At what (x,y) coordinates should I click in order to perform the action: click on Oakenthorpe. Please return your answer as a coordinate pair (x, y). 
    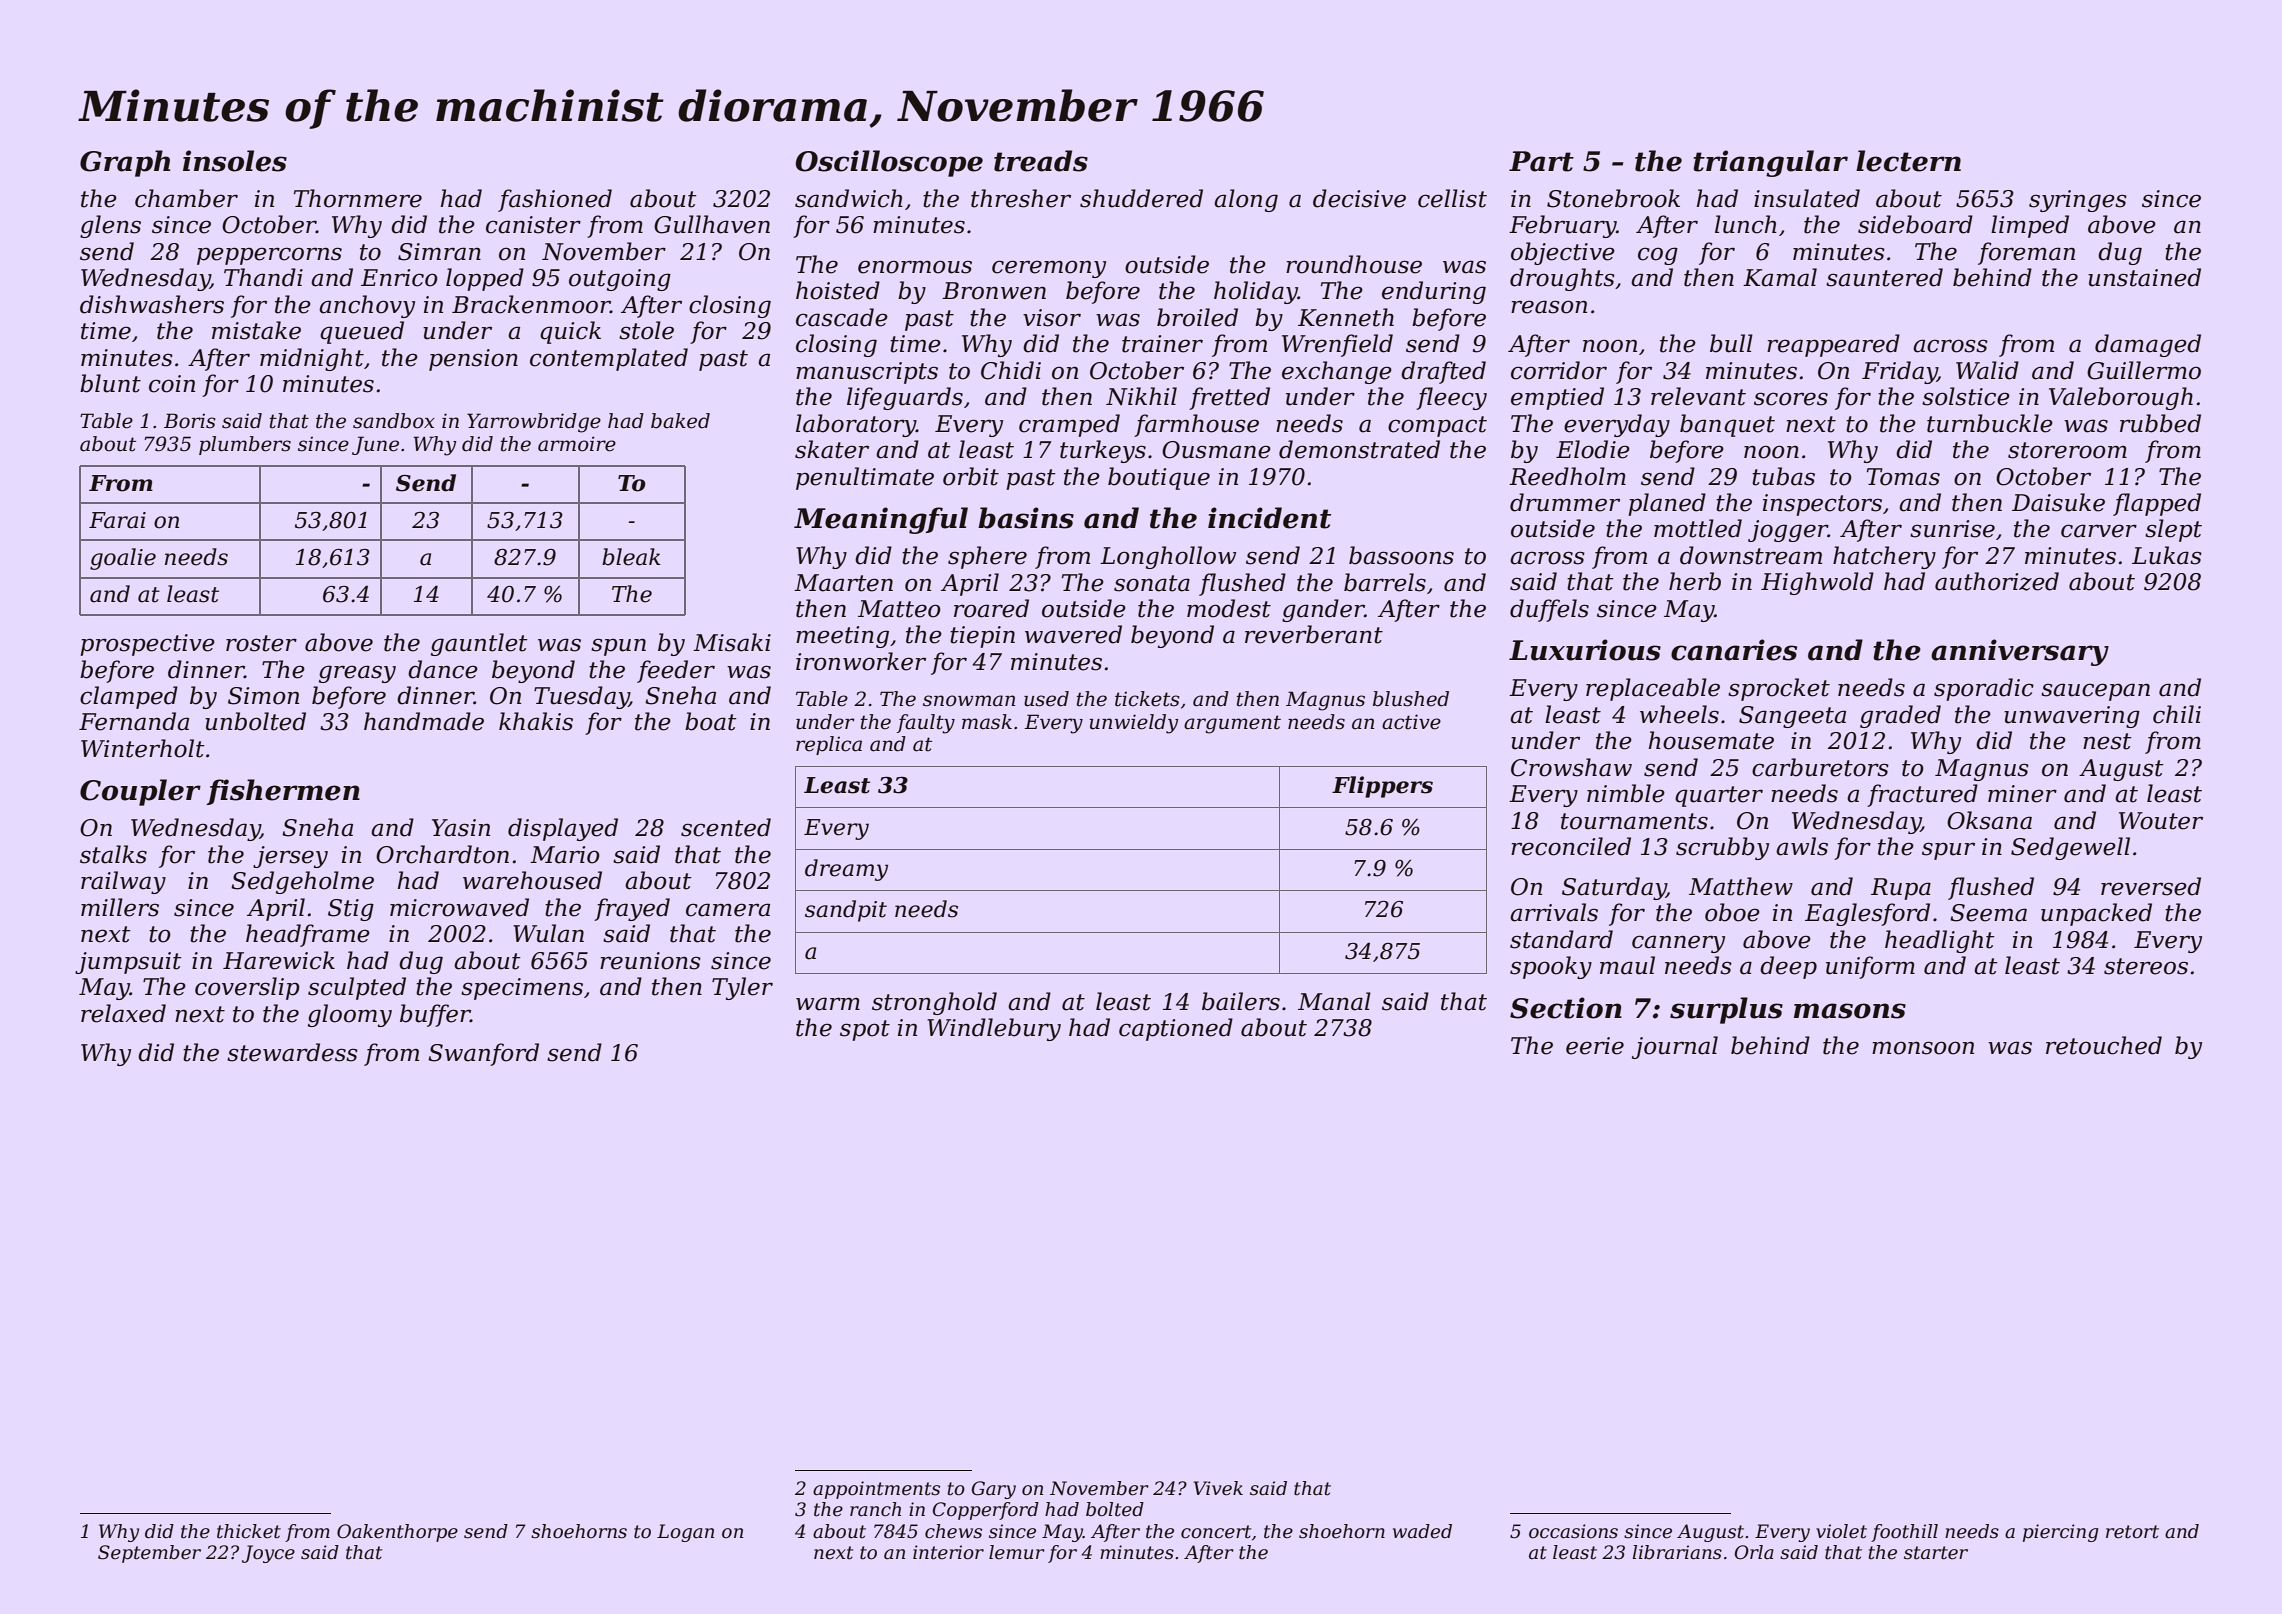
    Looking at the image, I should click on (397, 1533).
